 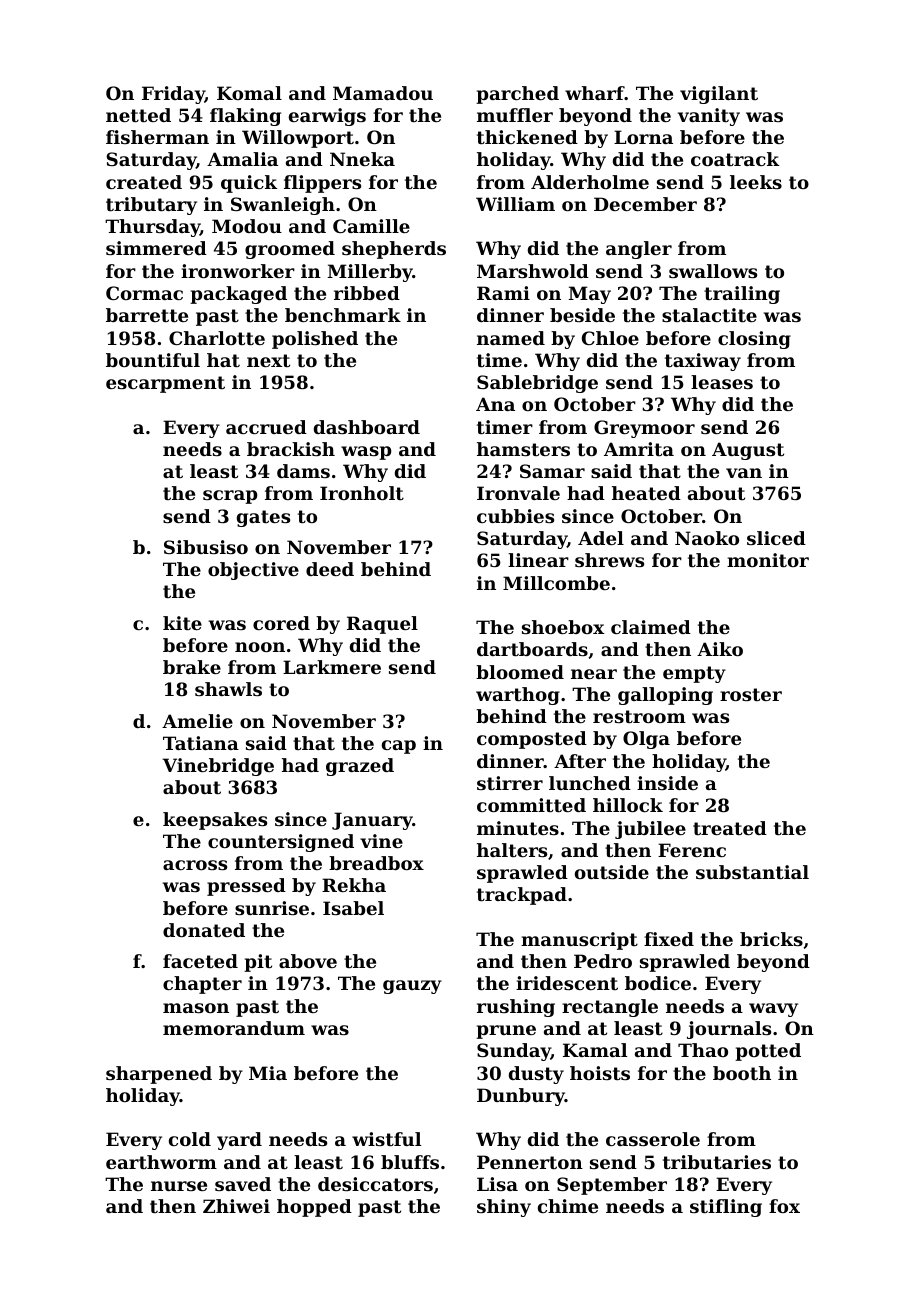 What do you see at coordinates (242, 159) in the page?
I see `Amalia` at bounding box center [242, 159].
